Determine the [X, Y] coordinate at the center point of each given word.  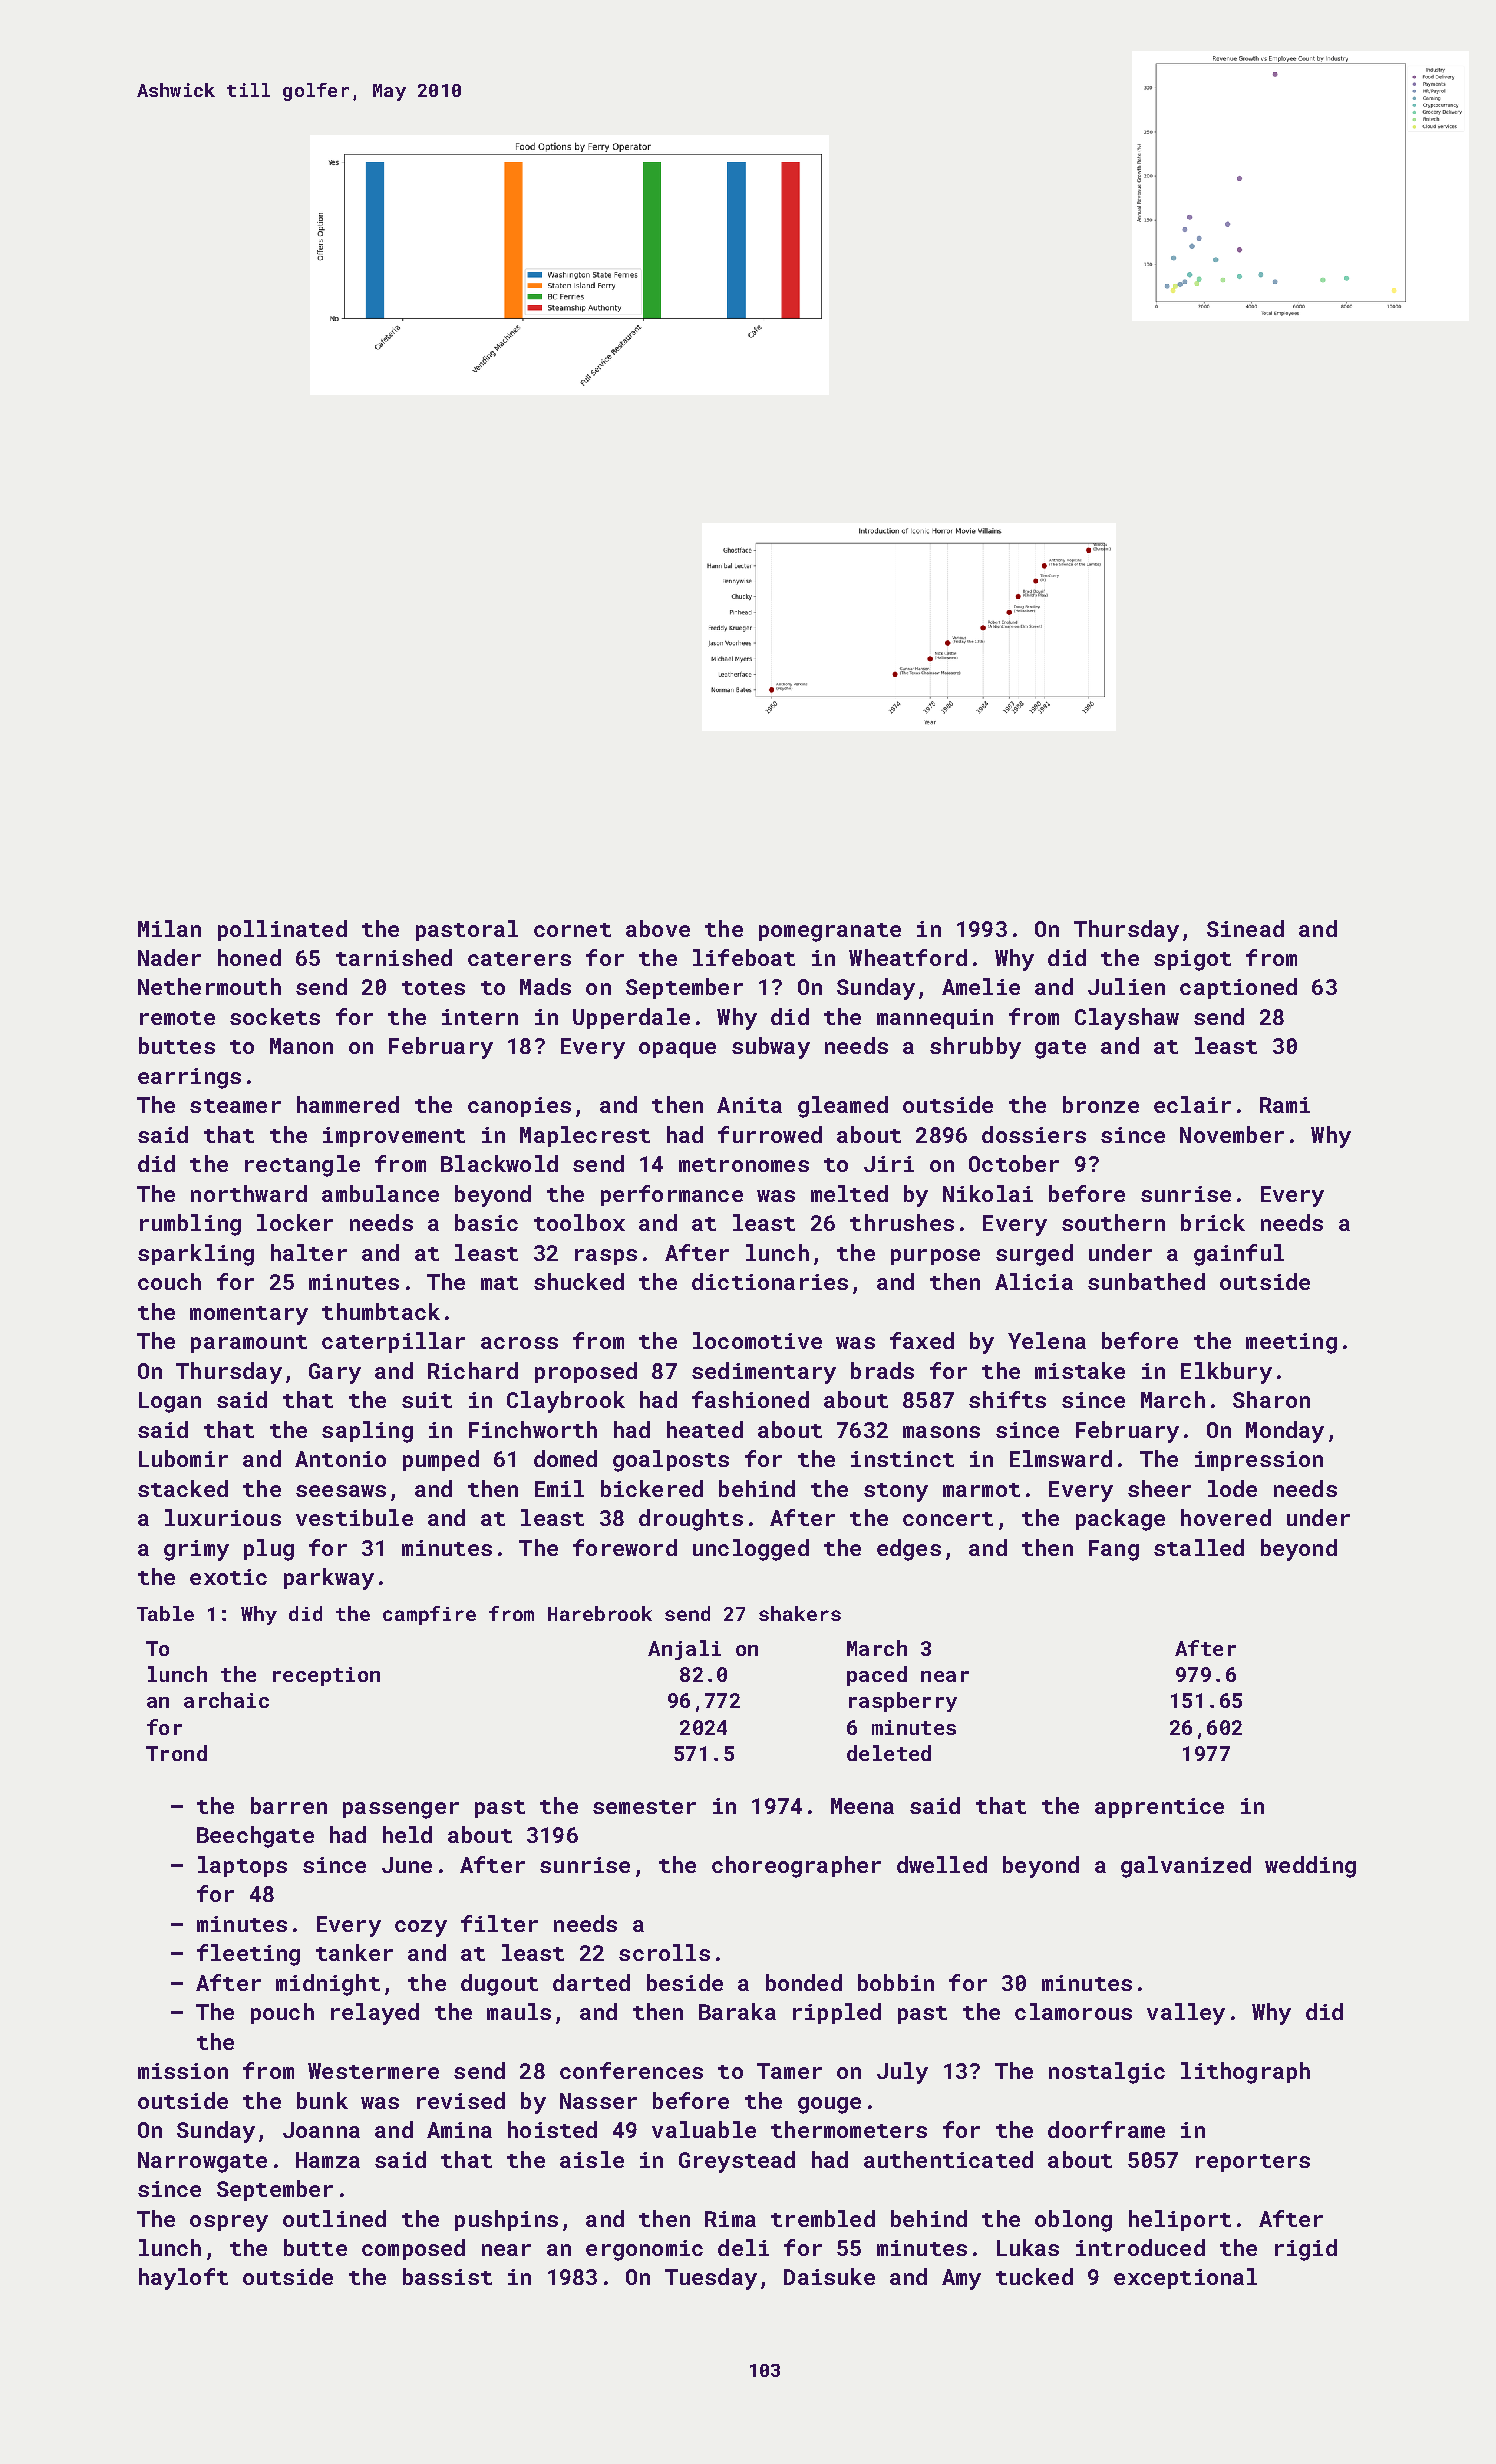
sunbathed [1146, 1281]
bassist [447, 2276]
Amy [961, 2279]
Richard [473, 1370]
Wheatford [908, 957]
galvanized [1186, 1867]
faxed [922, 1340]
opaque [677, 1050]
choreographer [796, 1867]
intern [480, 1017]
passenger [401, 1810]
